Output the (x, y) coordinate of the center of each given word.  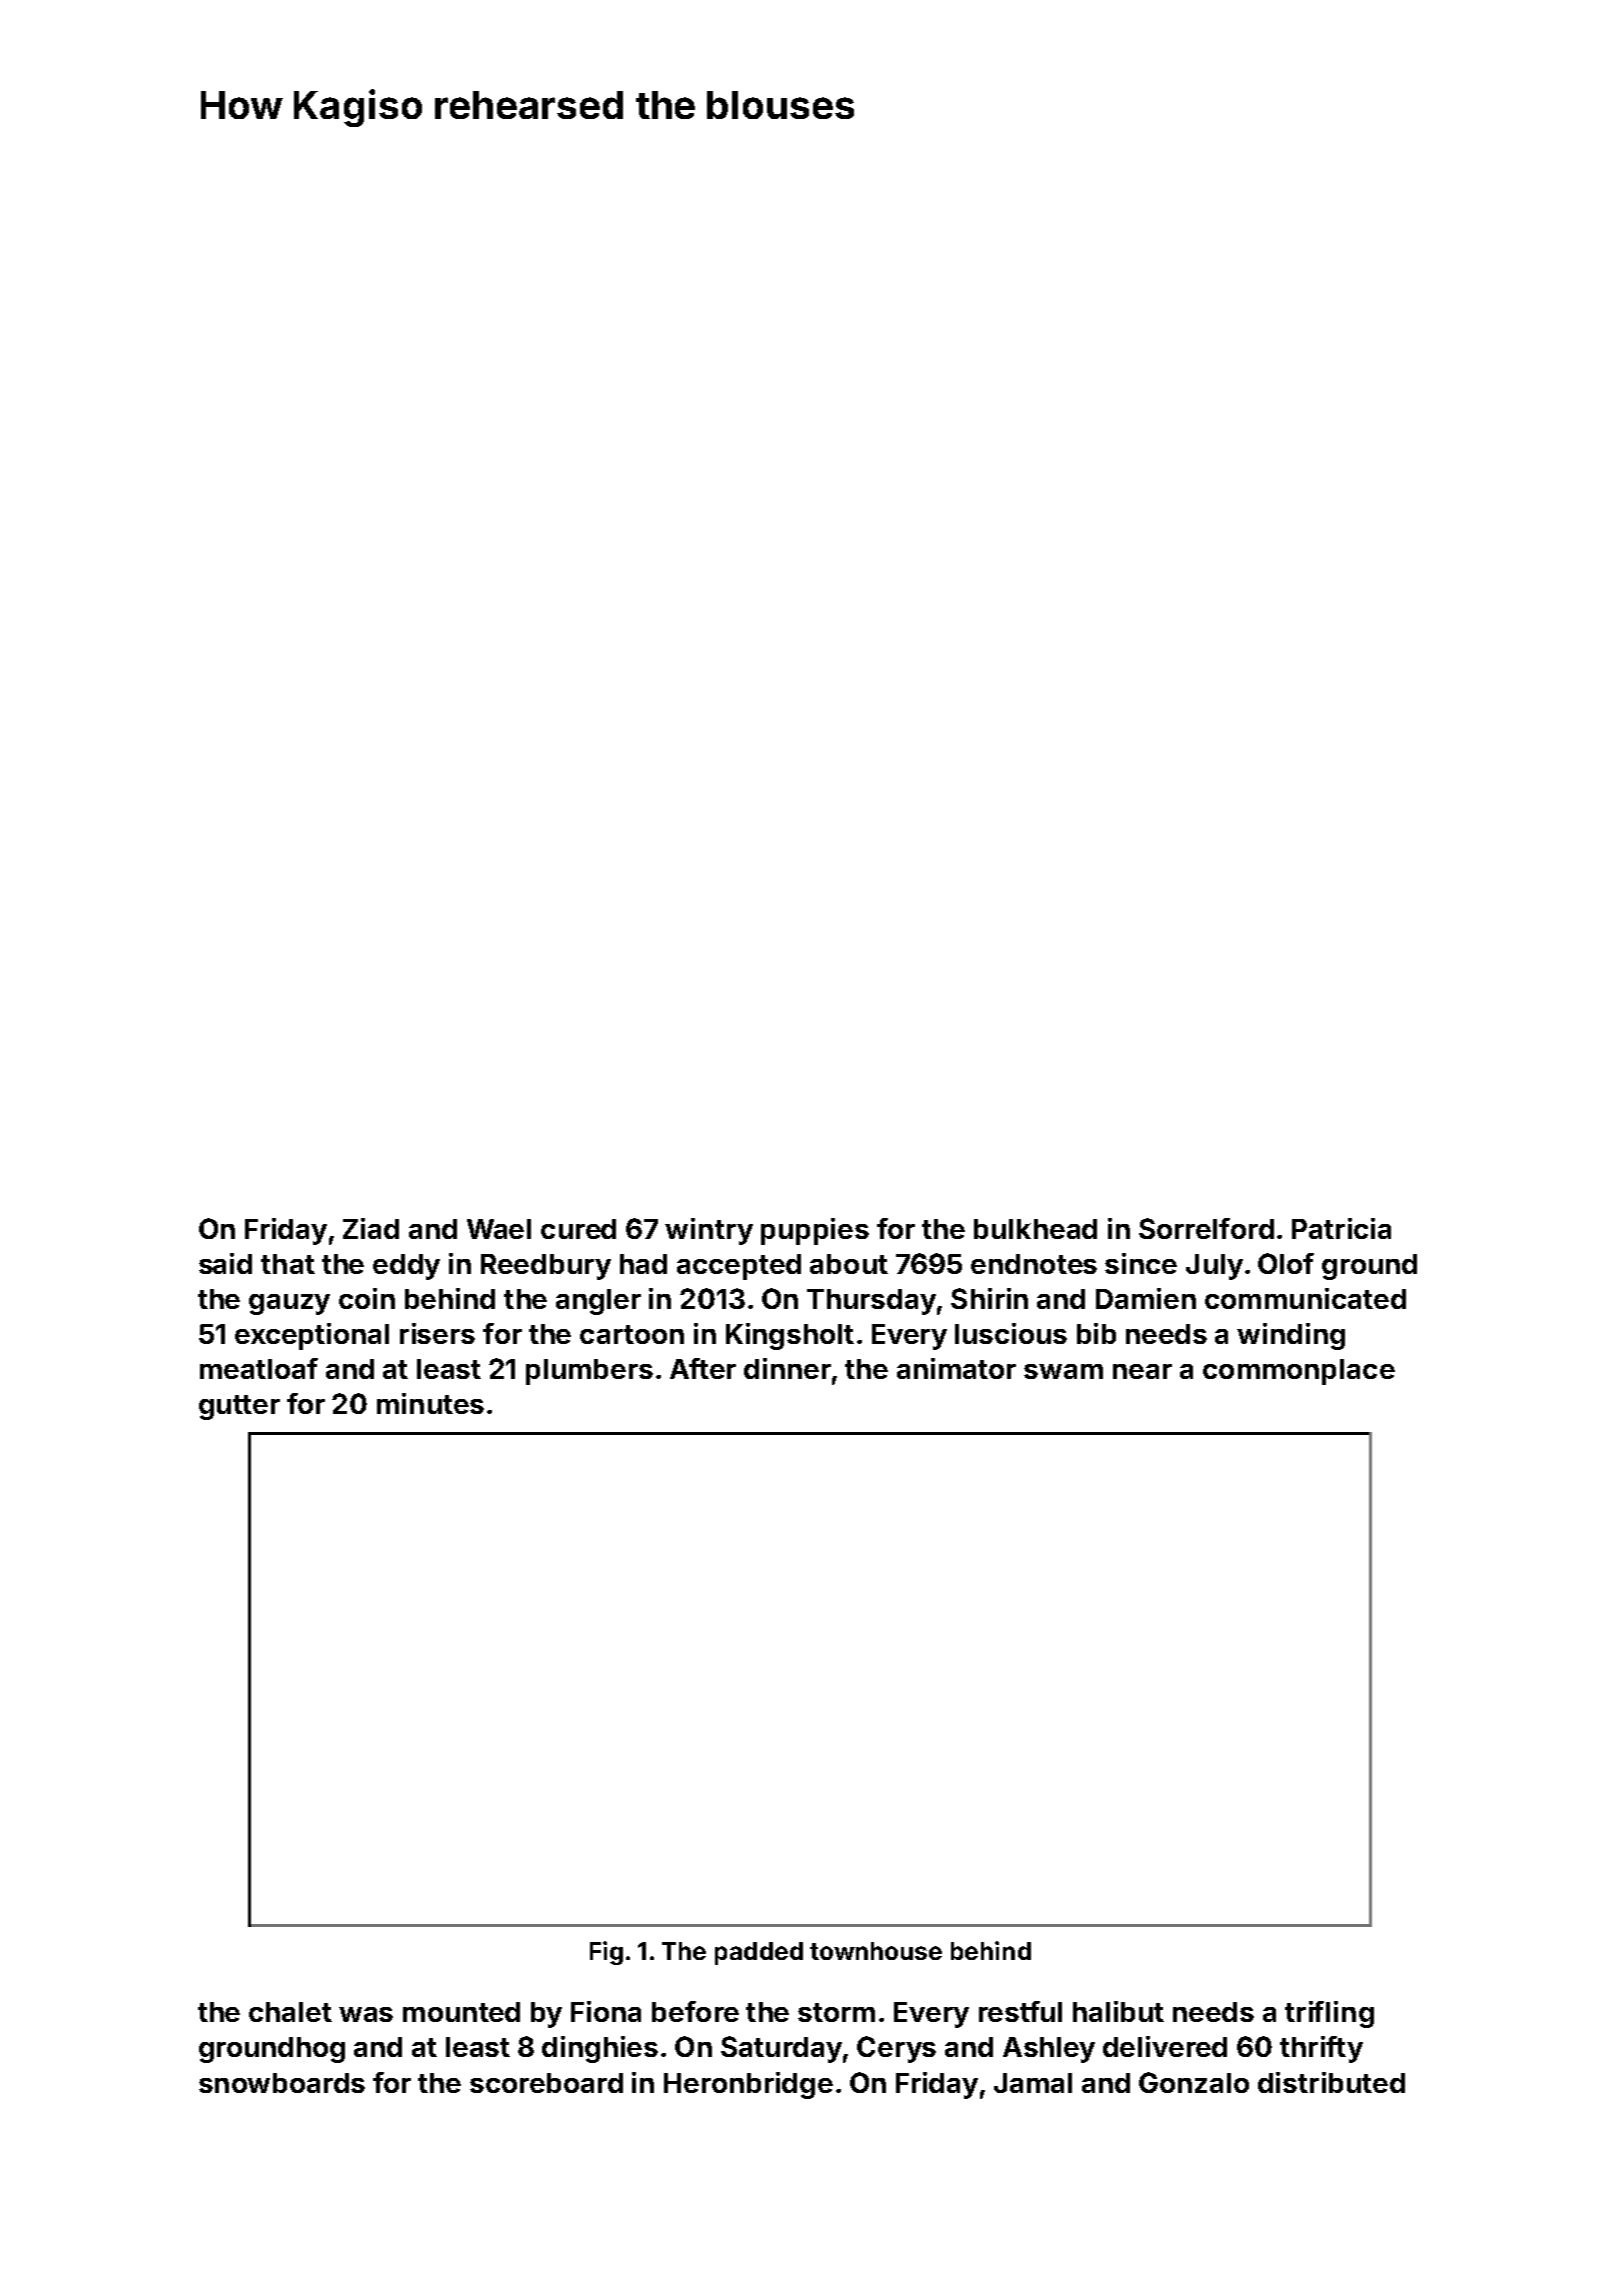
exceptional (312, 1336)
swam (1063, 1371)
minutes (430, 1403)
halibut (1118, 2011)
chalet (290, 2012)
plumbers (589, 1372)
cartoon (632, 1334)
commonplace (1299, 1372)
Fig (606, 1953)
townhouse (876, 1951)
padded (759, 1953)
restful (1020, 2011)
